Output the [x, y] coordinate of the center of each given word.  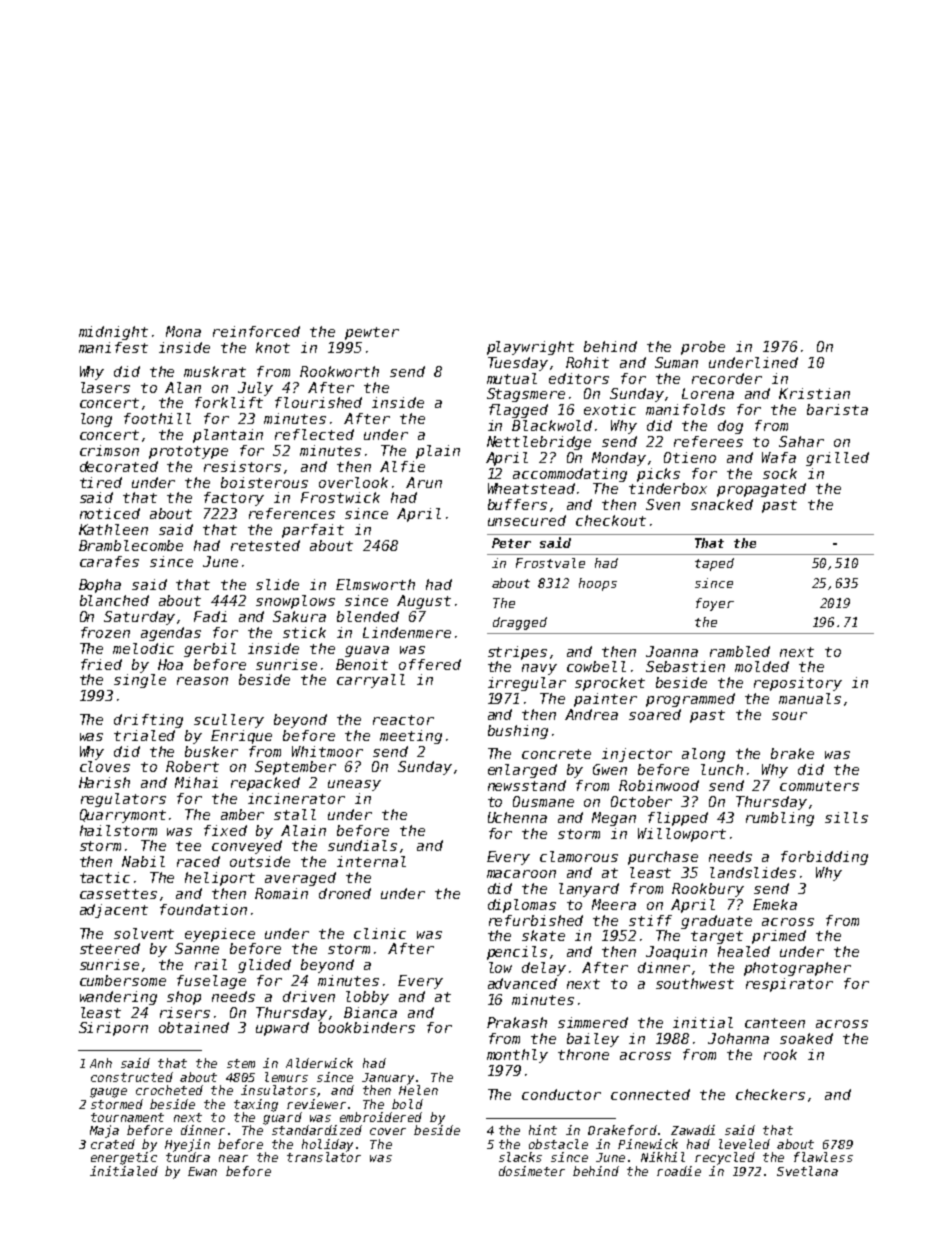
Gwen [610, 769]
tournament [127, 1117]
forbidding [824, 858]
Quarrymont [123, 816]
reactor [403, 720]
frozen [105, 632]
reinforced [256, 331]
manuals [810, 698]
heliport [220, 879]
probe [703, 348]
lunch [722, 769]
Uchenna [517, 817]
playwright [530, 348]
